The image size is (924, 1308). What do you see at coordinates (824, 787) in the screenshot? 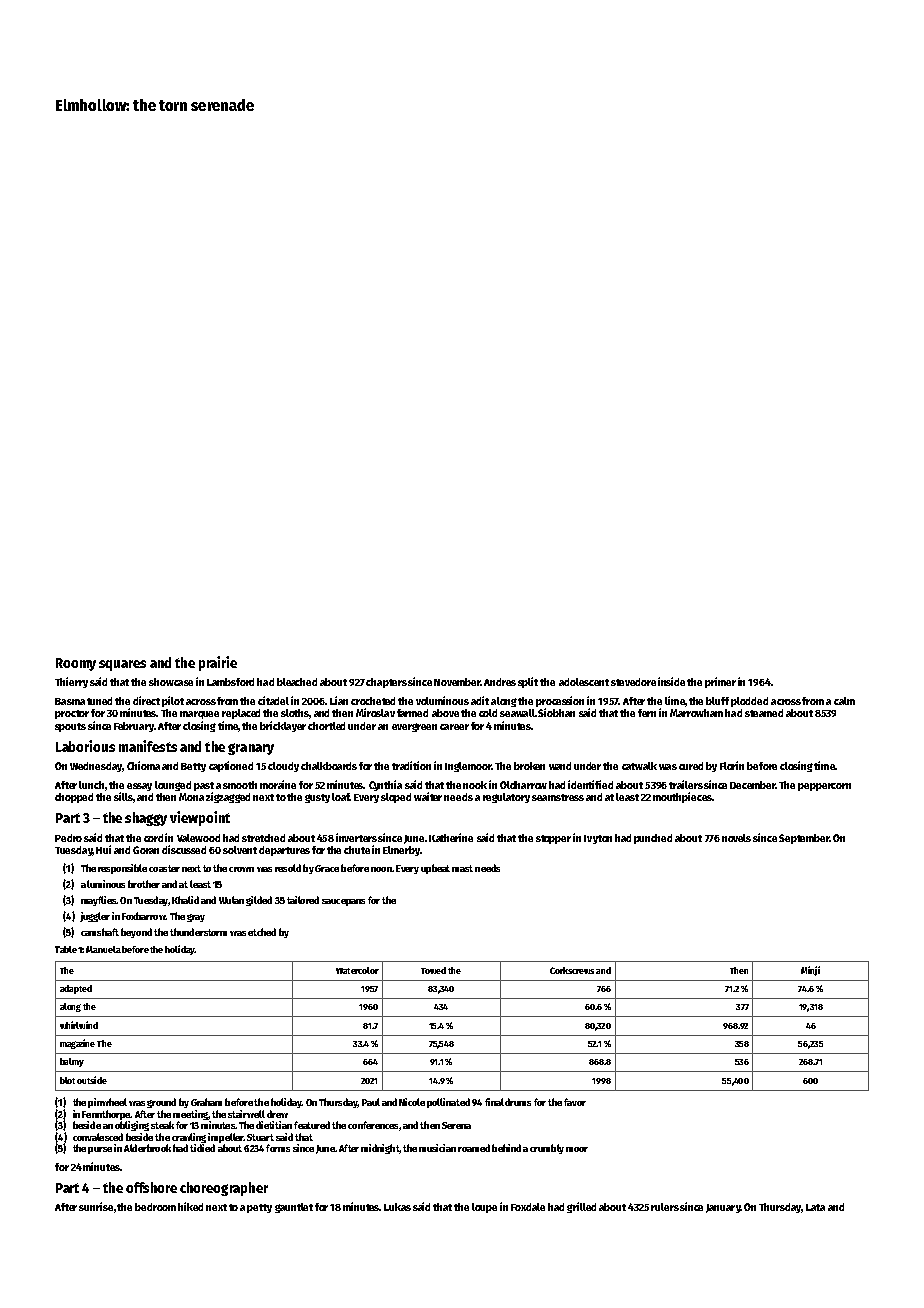
I see `peppercorn` at bounding box center [824, 787].
